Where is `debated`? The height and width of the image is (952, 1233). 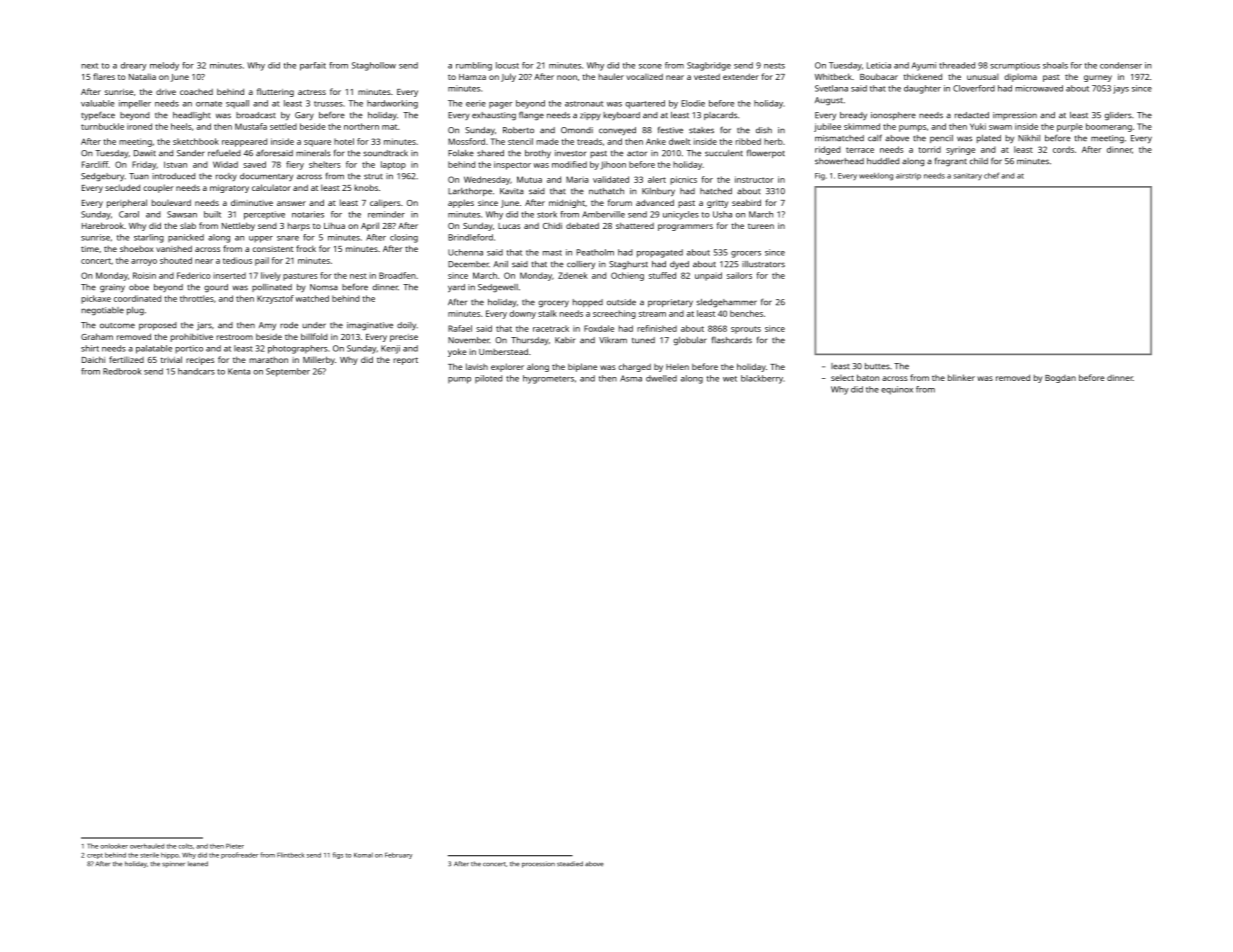
debated is located at coordinates (582, 225).
